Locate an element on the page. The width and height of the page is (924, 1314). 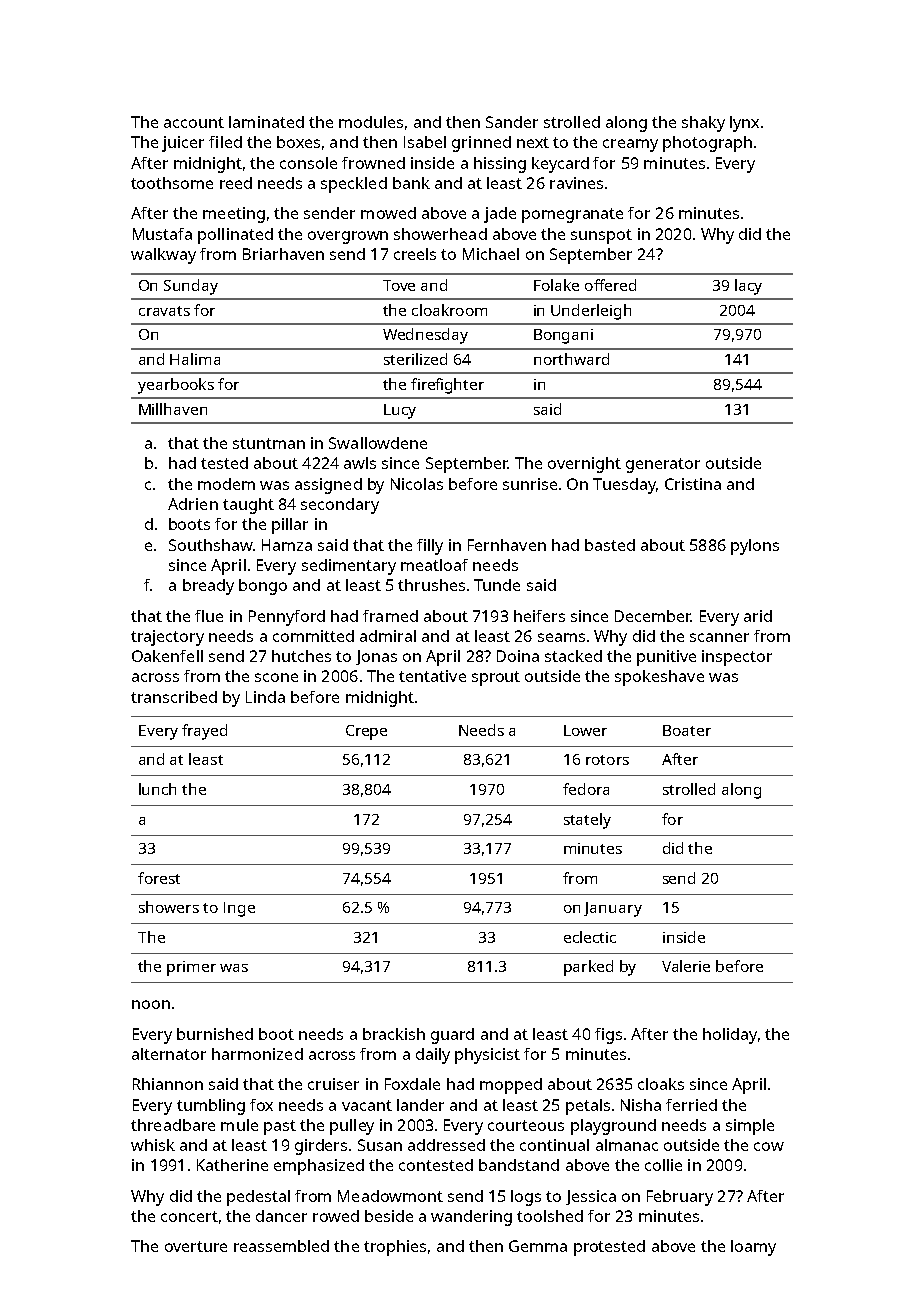
Gemma is located at coordinates (538, 1246).
